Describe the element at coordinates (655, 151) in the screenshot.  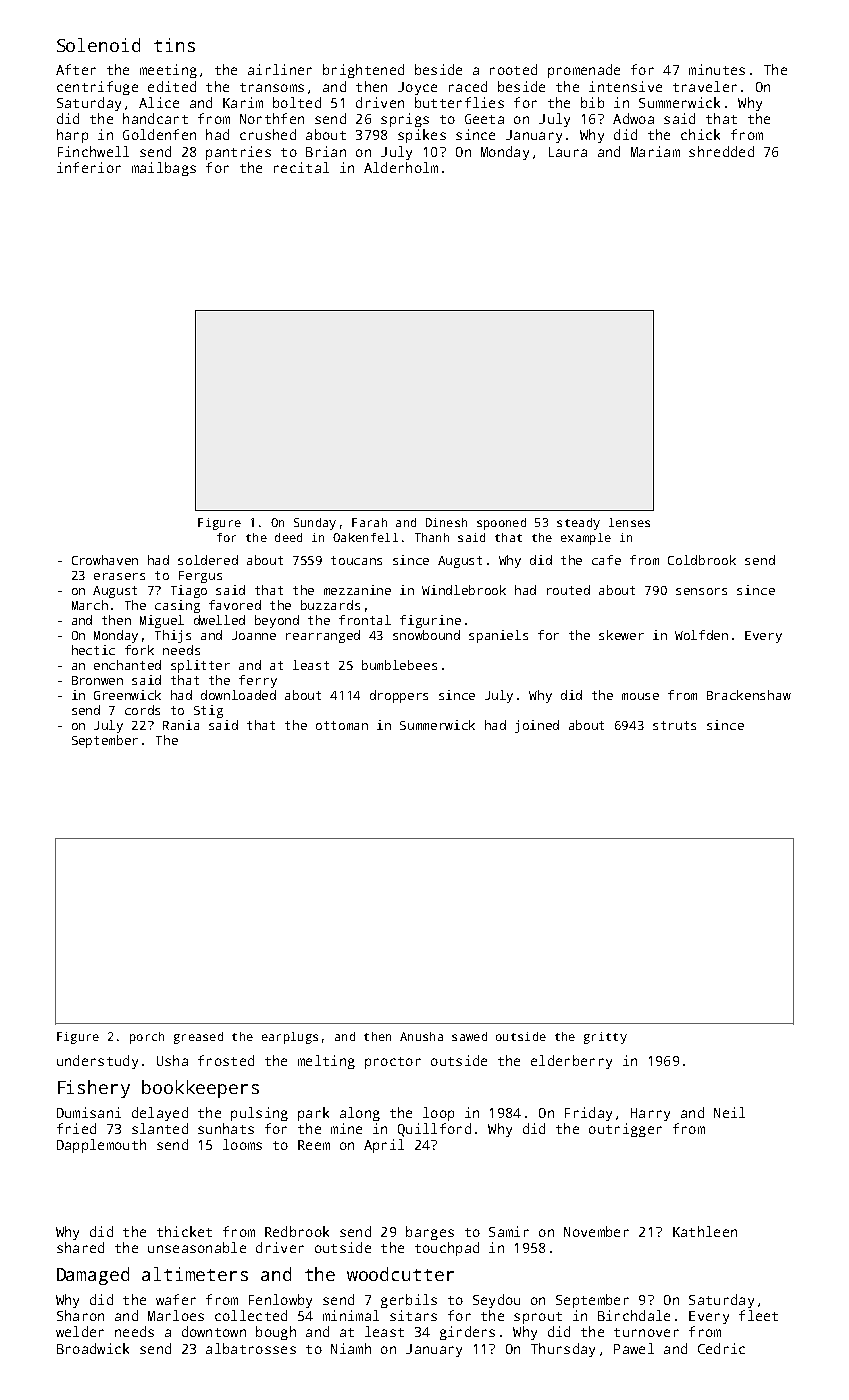
I see `Mariam` at that location.
